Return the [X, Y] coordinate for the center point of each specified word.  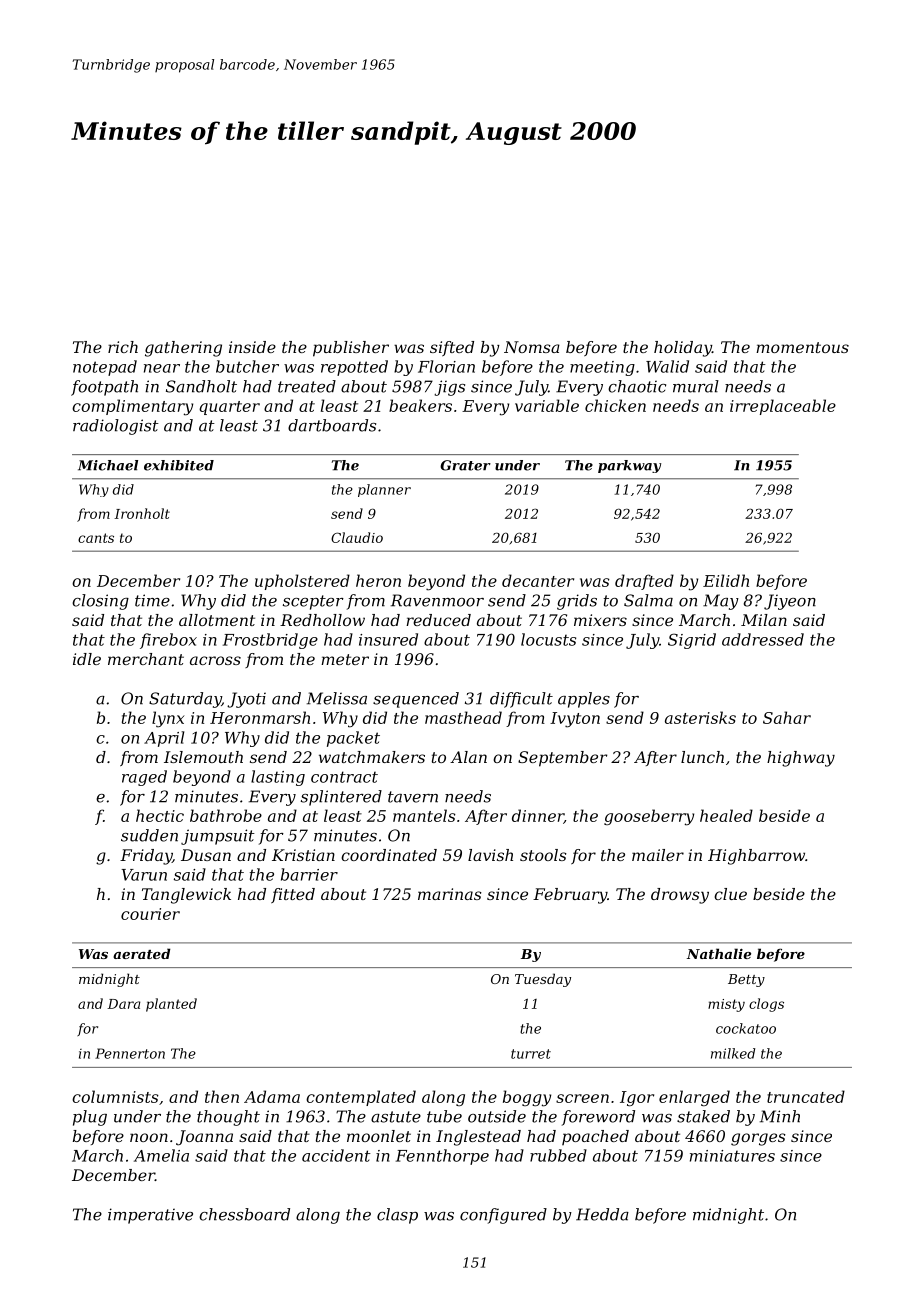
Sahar [787, 717]
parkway [629, 466]
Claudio [357, 537]
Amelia [161, 1155]
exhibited [179, 465]
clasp [397, 1216]
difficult [521, 700]
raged [144, 778]
